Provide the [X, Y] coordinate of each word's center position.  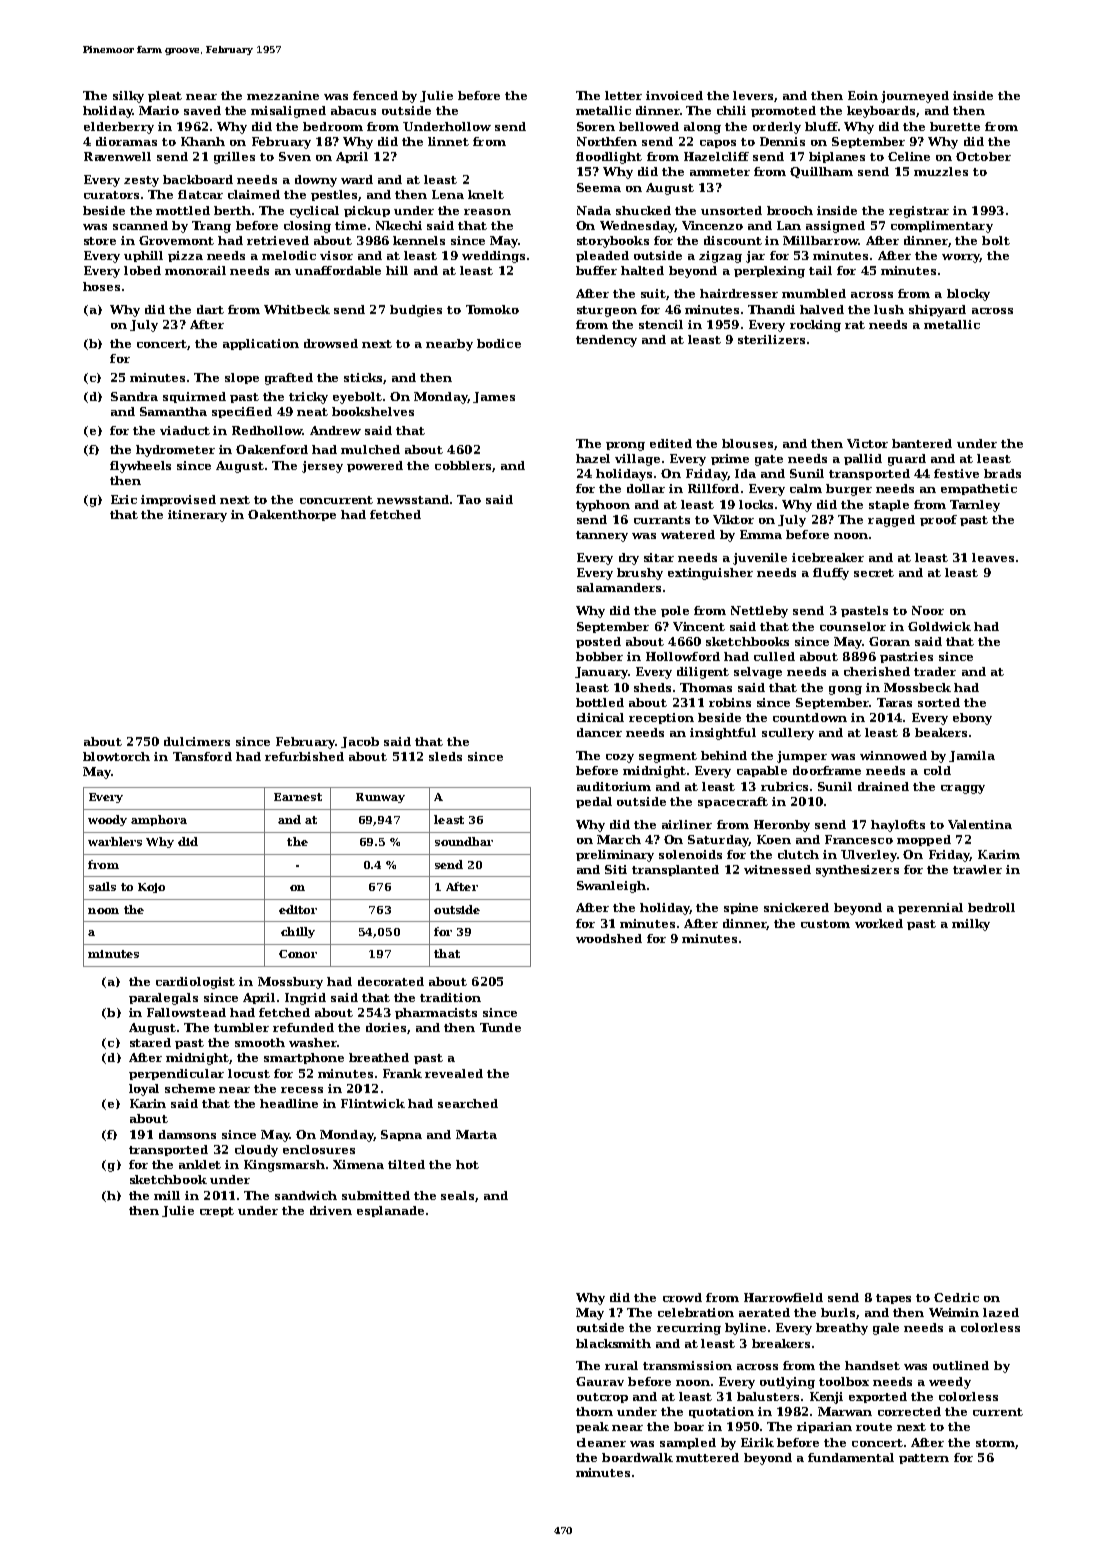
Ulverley [869, 856]
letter [623, 95]
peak [592, 1427]
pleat [165, 96]
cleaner [601, 1442]
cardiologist [195, 983]
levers [753, 95]
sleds [445, 756]
